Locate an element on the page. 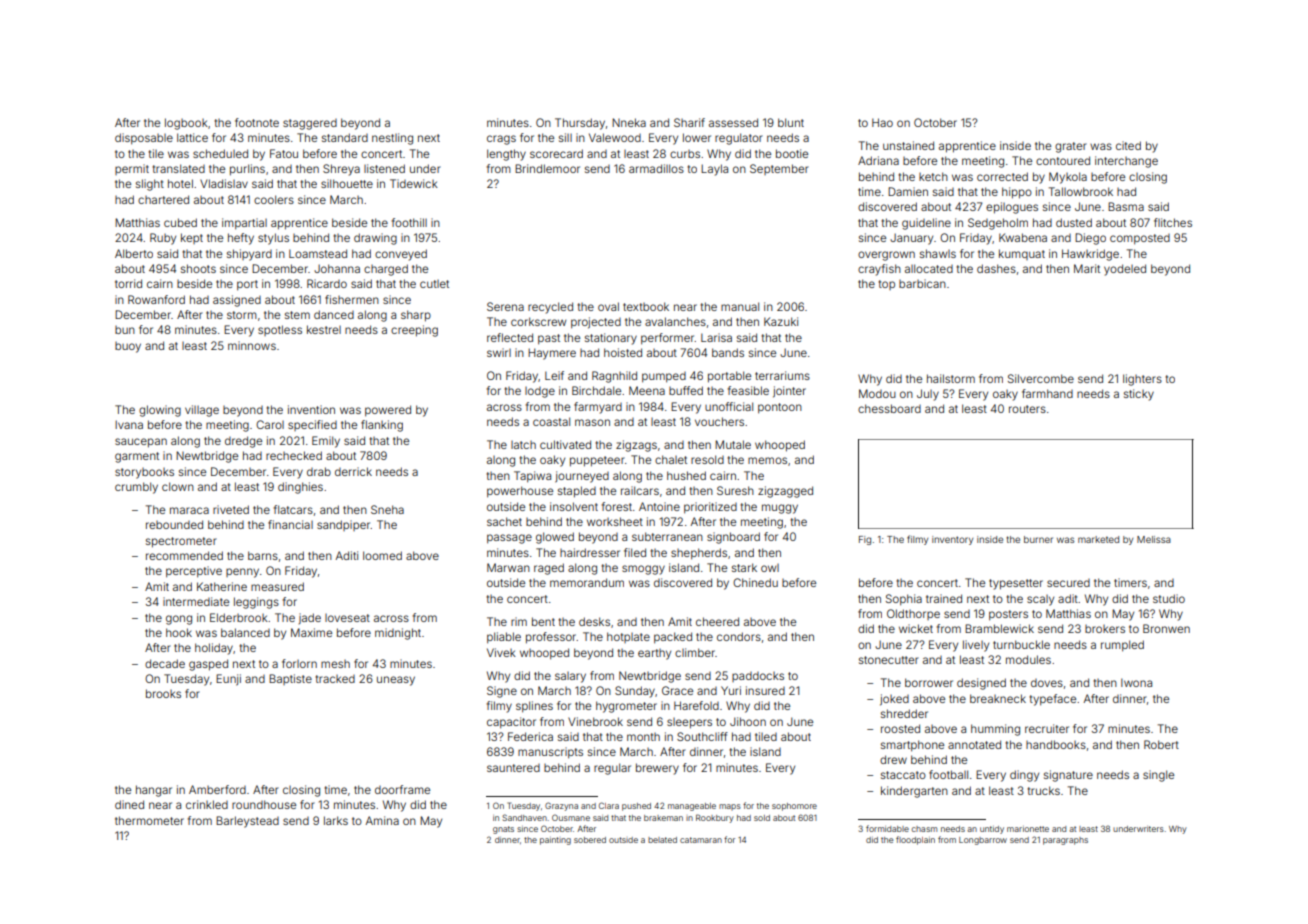 The width and height of the image is (1308, 924). maraca is located at coordinates (189, 510).
